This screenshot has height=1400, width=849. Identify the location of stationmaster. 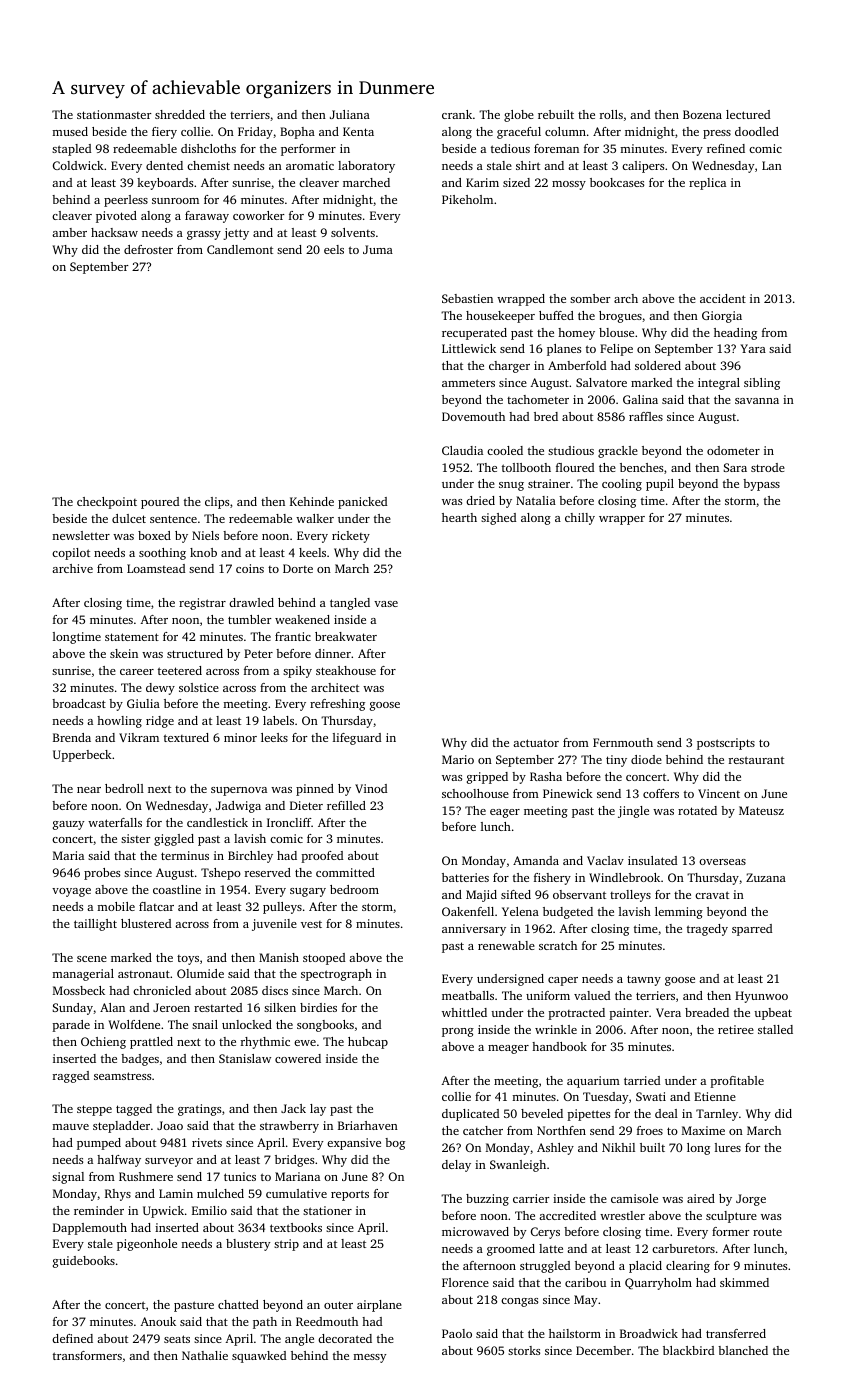
(114, 114).
